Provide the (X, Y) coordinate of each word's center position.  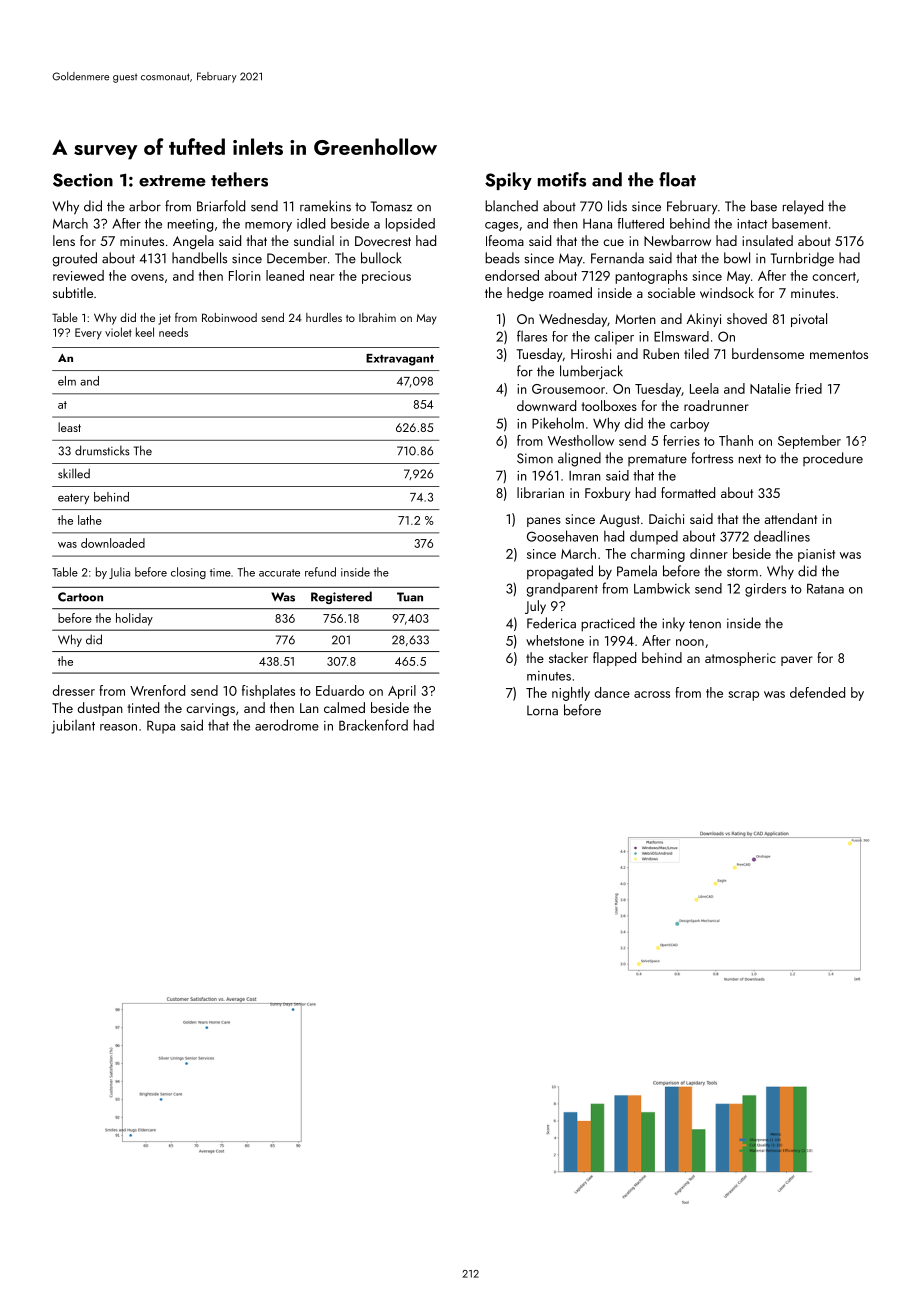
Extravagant (400, 360)
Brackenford (373, 725)
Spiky (508, 181)
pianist (816, 555)
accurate (279, 573)
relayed (803, 207)
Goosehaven (562, 536)
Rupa (161, 727)
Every (88, 334)
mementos (839, 354)
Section (83, 180)
